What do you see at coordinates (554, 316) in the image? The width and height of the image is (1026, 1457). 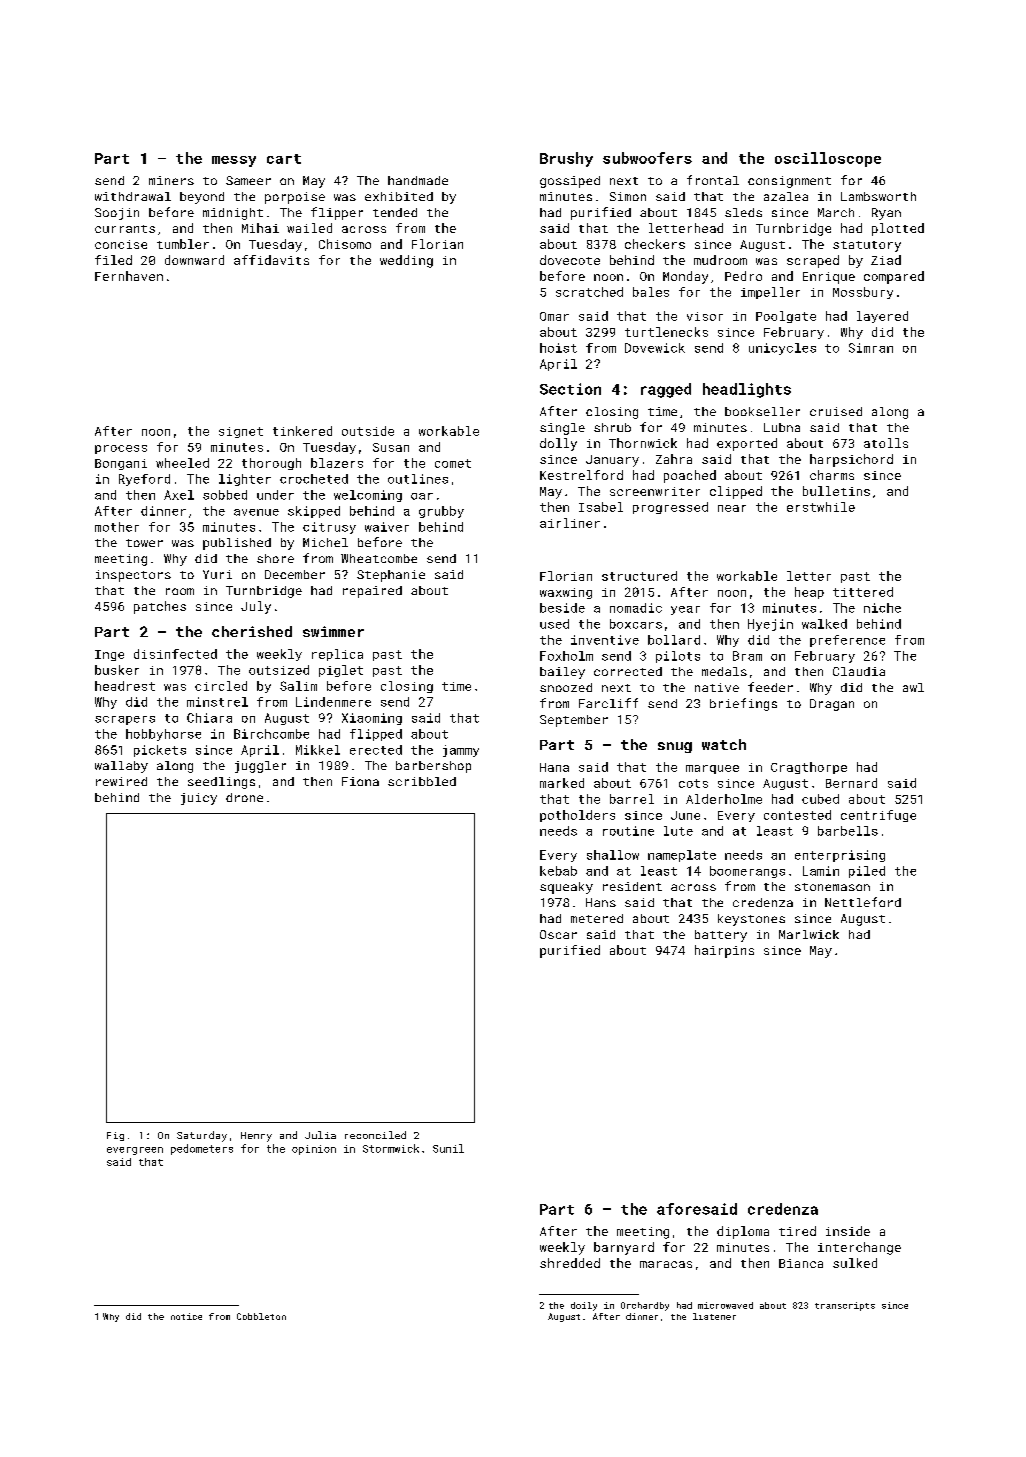 I see `Omar` at bounding box center [554, 316].
